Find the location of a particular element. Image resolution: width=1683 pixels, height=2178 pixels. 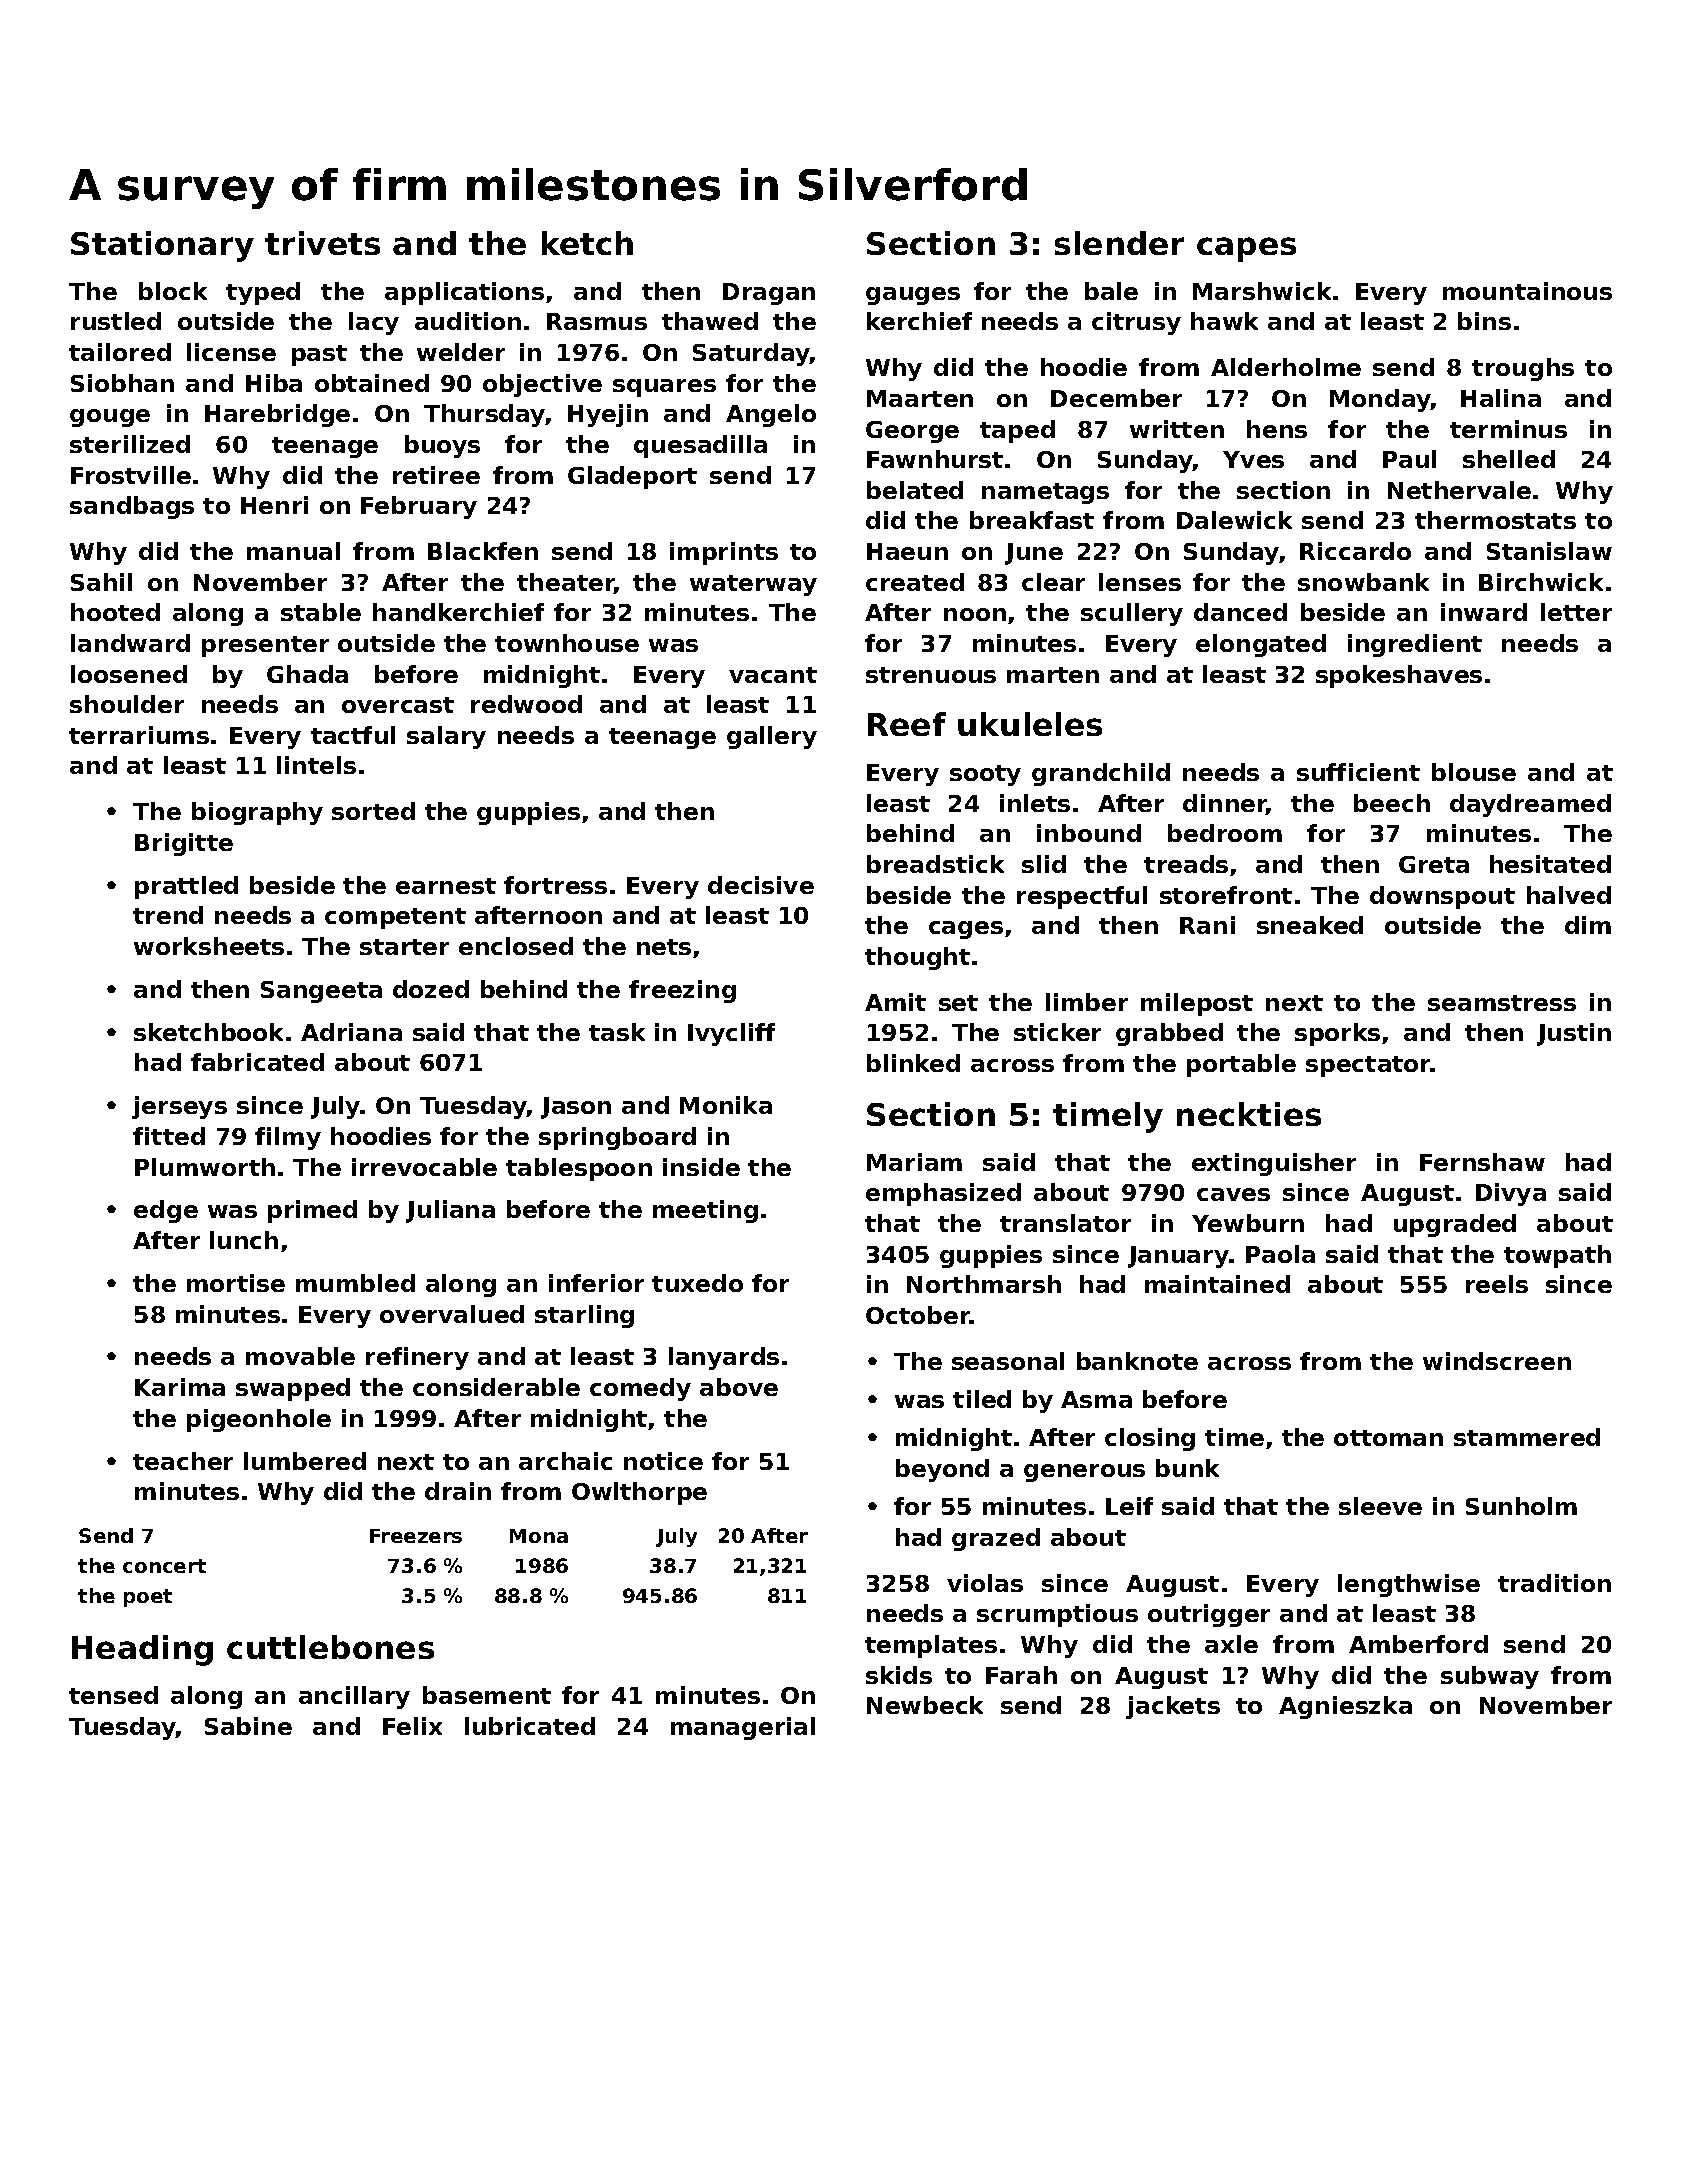

Felix is located at coordinates (412, 1726).
